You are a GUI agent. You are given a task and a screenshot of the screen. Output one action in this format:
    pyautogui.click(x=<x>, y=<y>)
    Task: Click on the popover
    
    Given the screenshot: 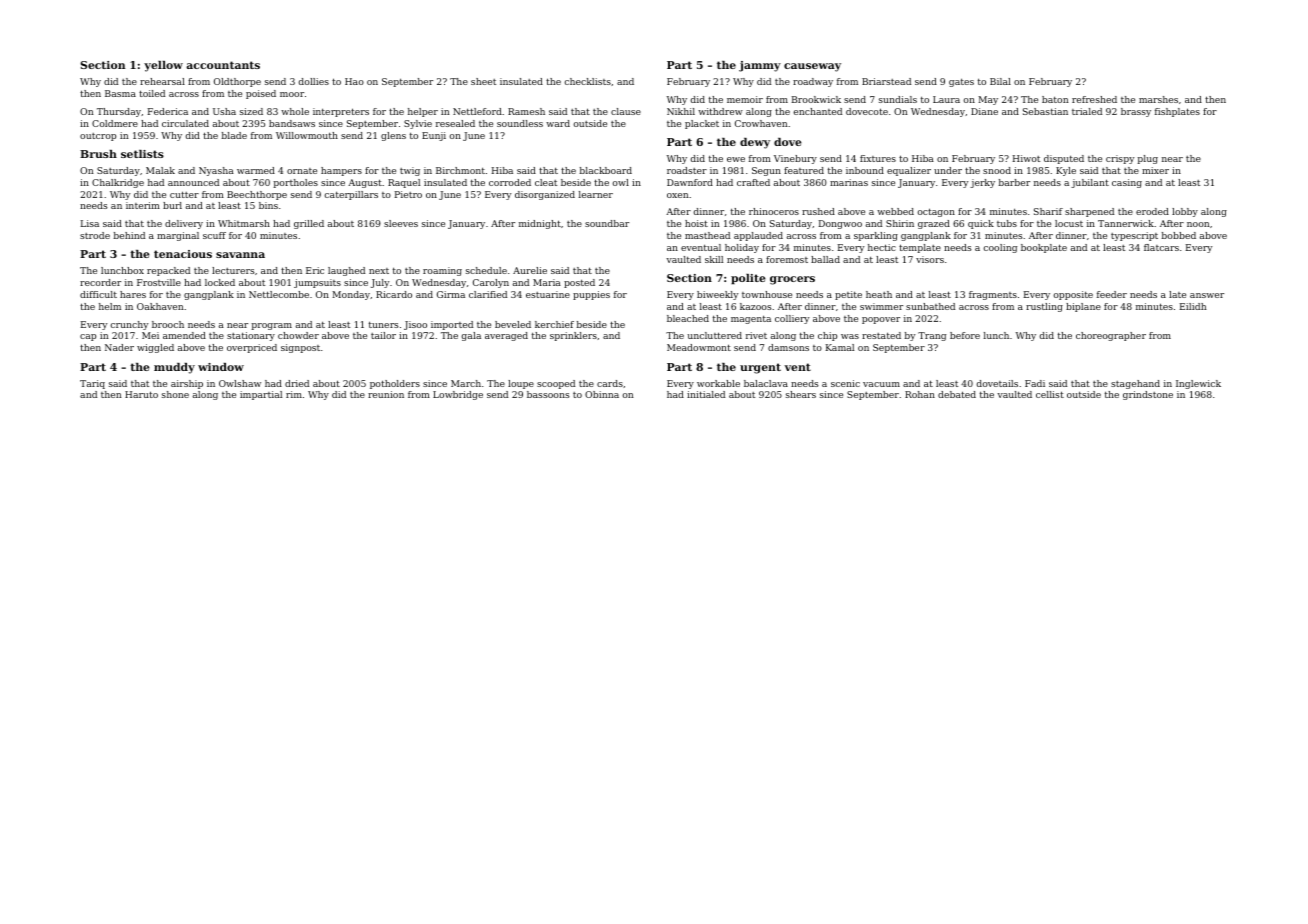 What is the action you would take?
    pyautogui.click(x=881, y=320)
